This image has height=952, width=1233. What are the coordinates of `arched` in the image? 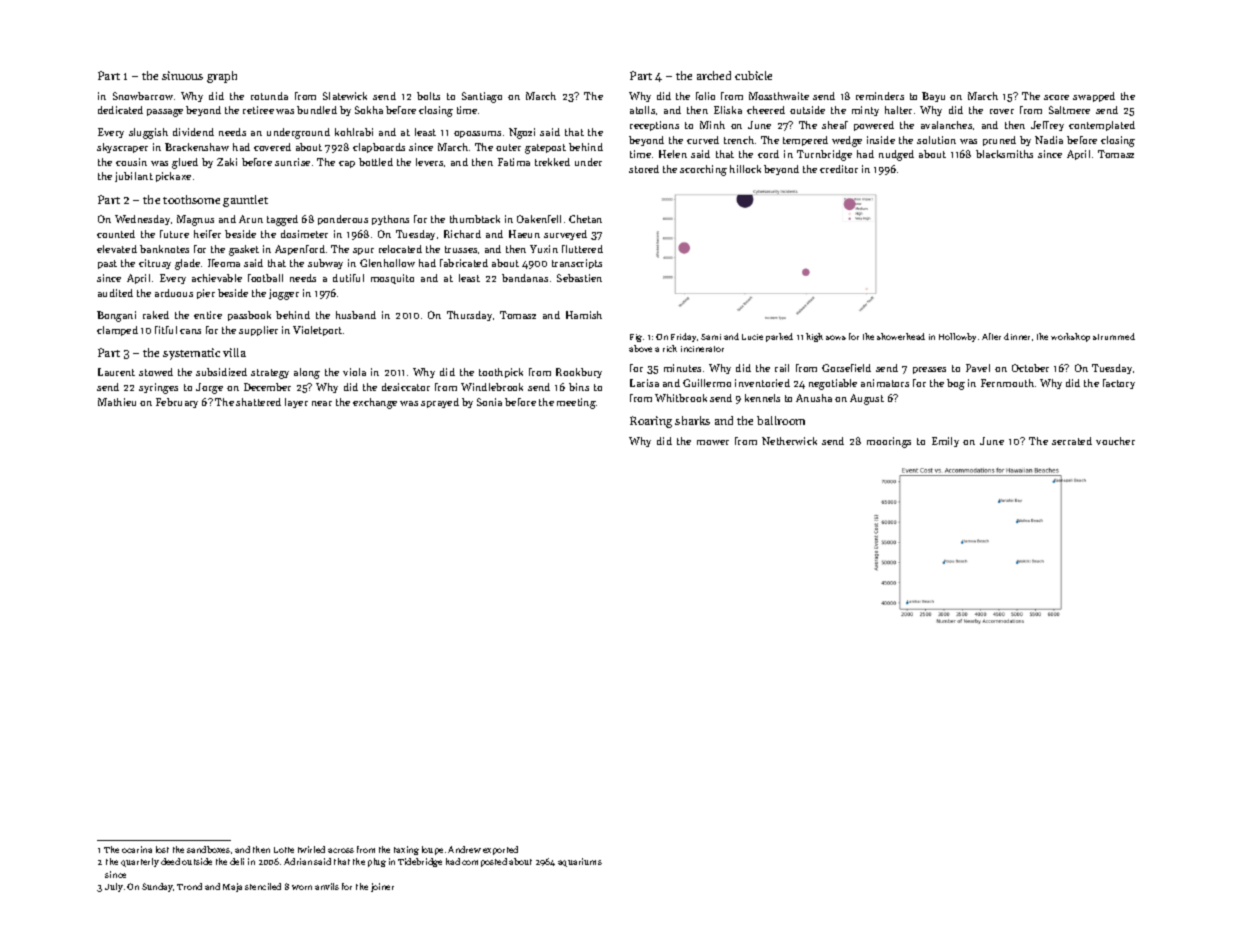 It's located at (714, 75).
